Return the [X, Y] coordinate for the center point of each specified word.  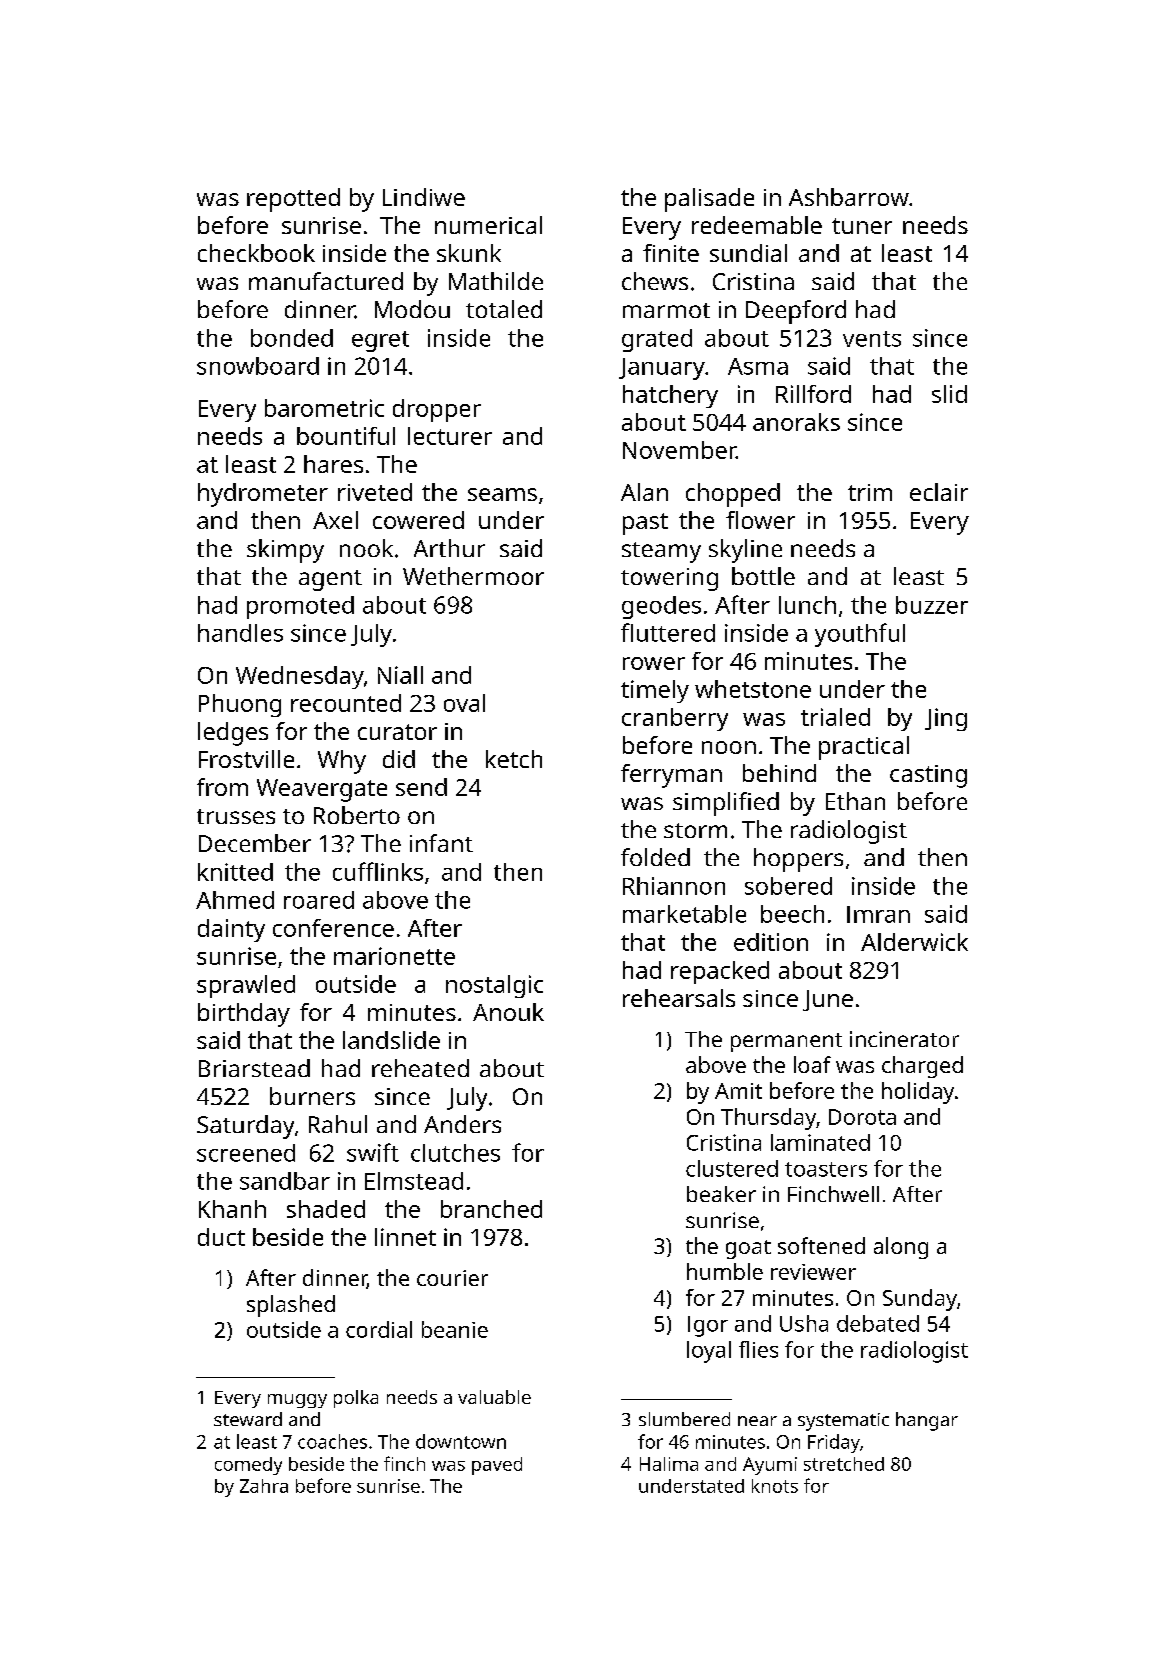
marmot [666, 310]
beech [792, 914]
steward [248, 1419]
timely [655, 691]
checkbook [256, 253]
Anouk [508, 1012]
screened [246, 1153]
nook [366, 548]
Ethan [855, 801]
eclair [939, 492]
